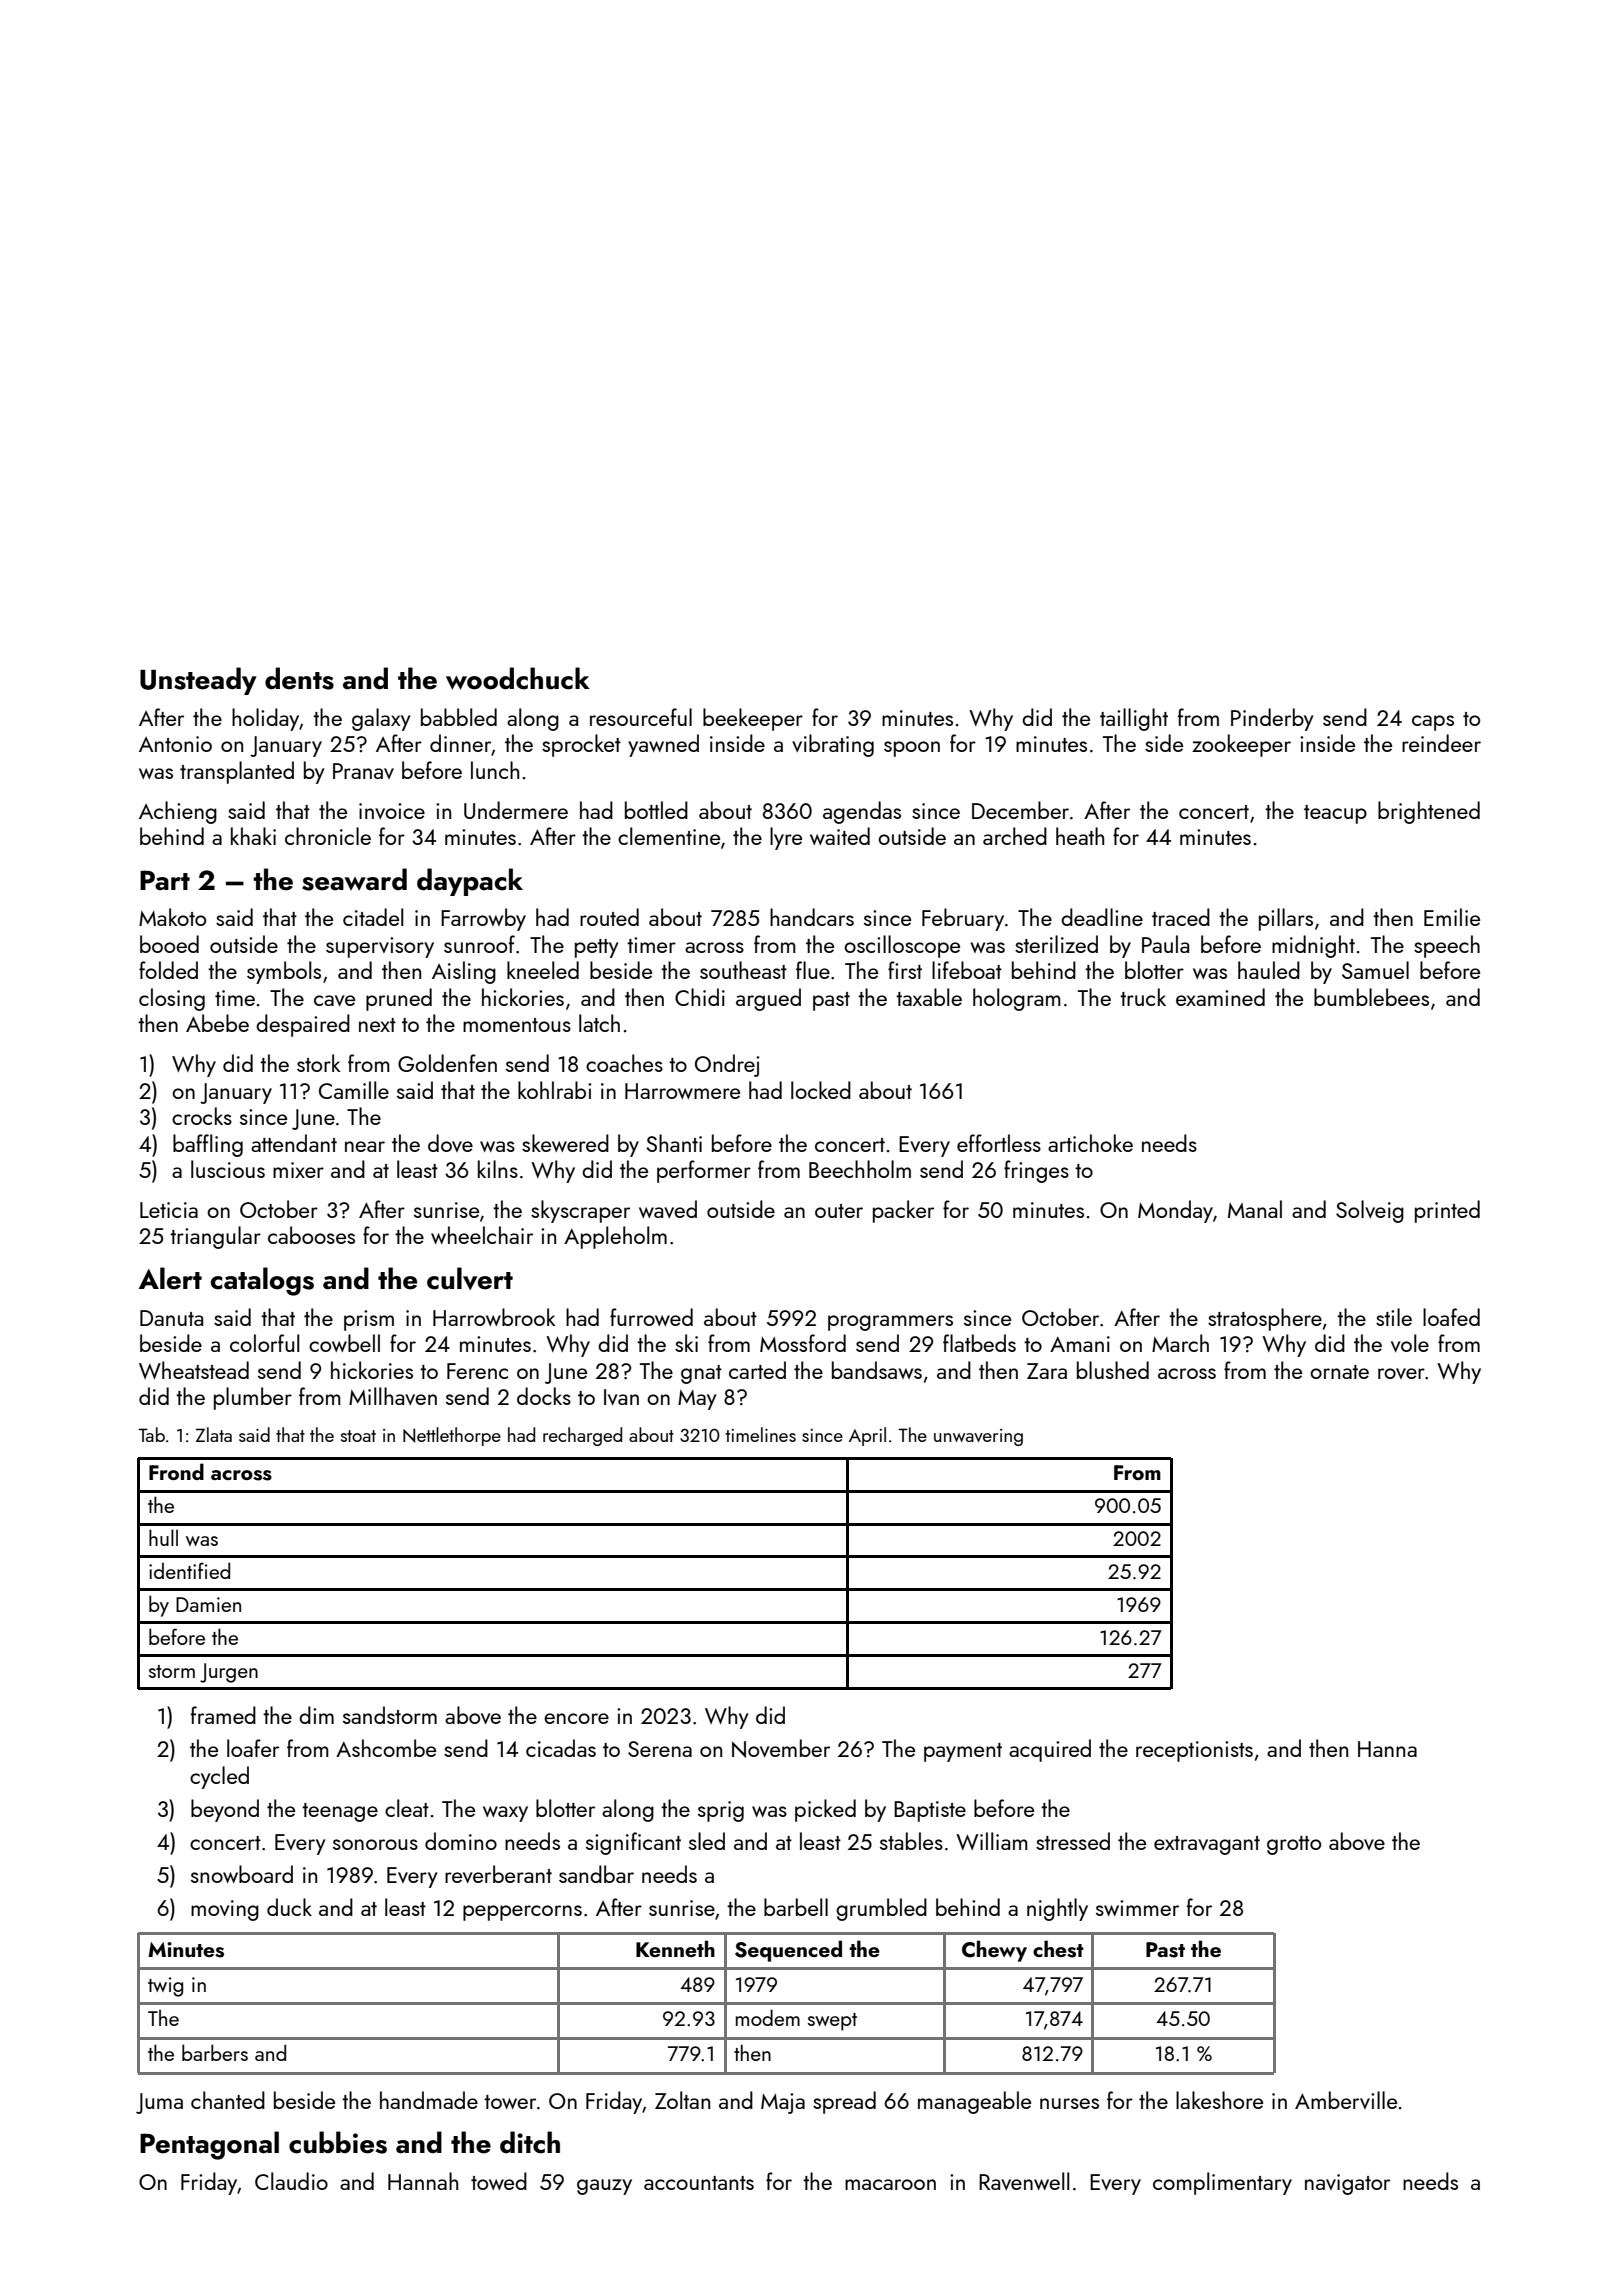 Image resolution: width=1620 pixels, height=2292 pixels. What do you see at coordinates (1272, 719) in the image?
I see `Pinderby` at bounding box center [1272, 719].
